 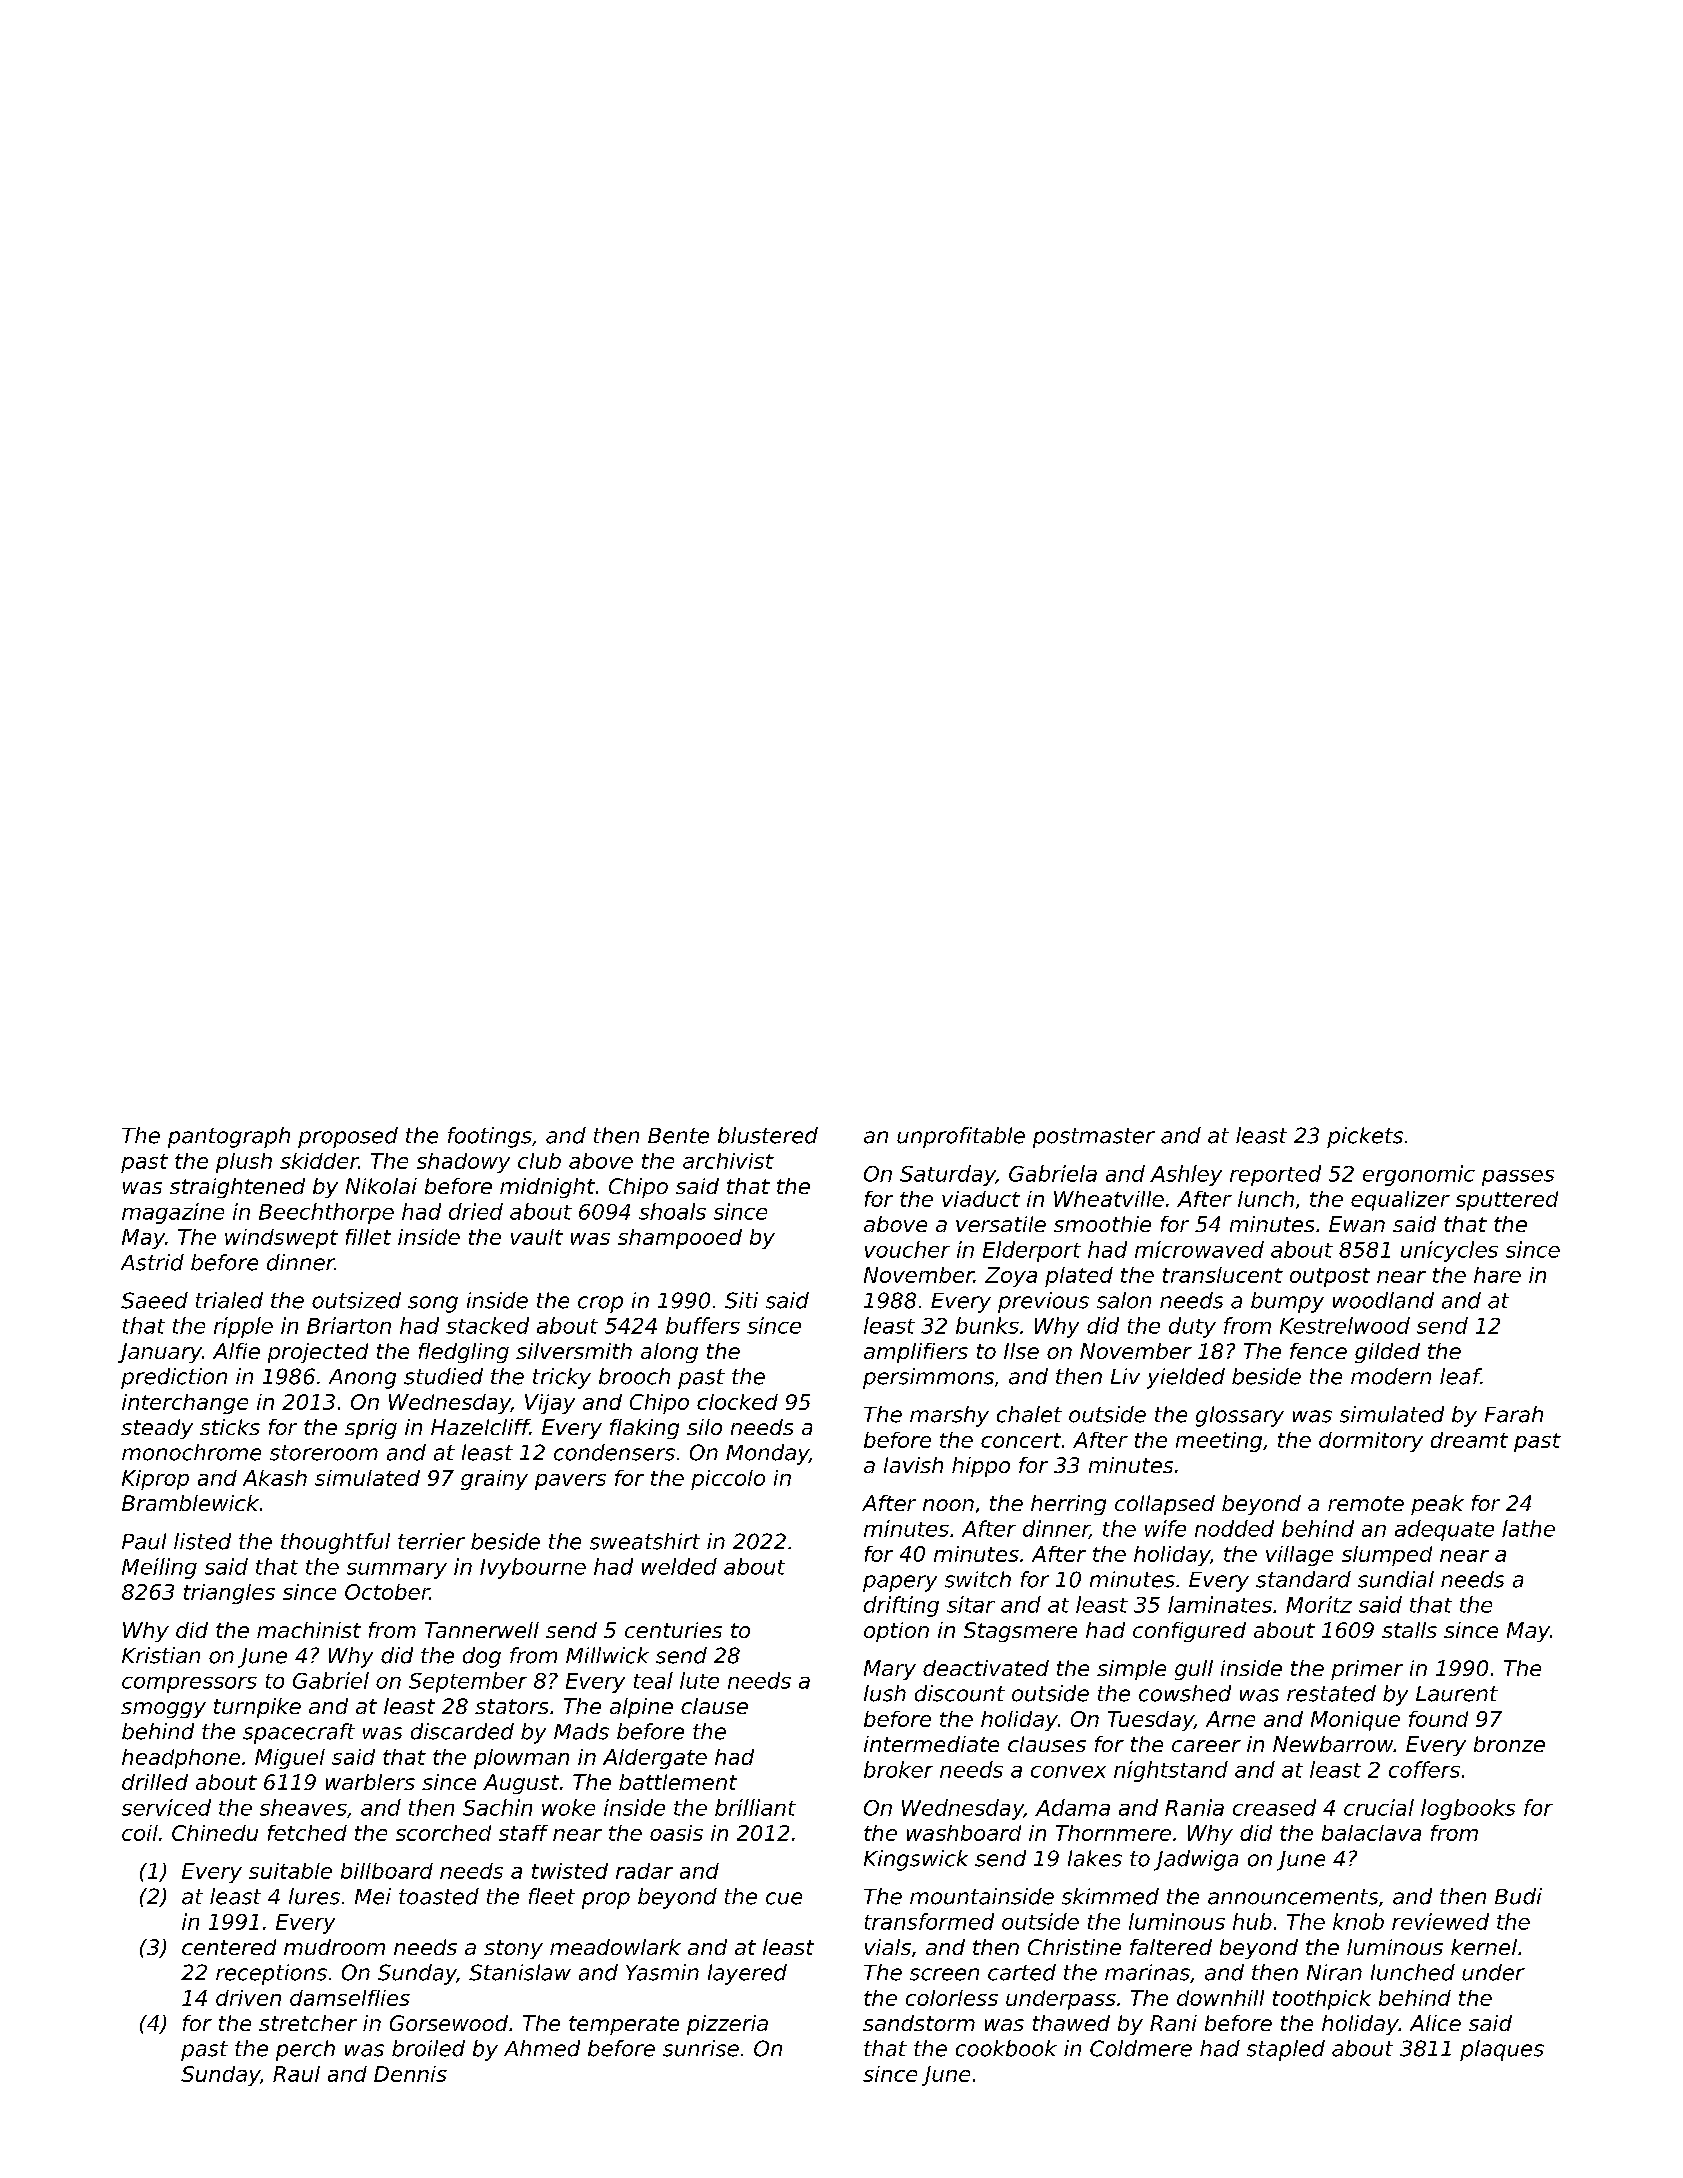 I want to click on Zoya, so click(x=1011, y=1277).
